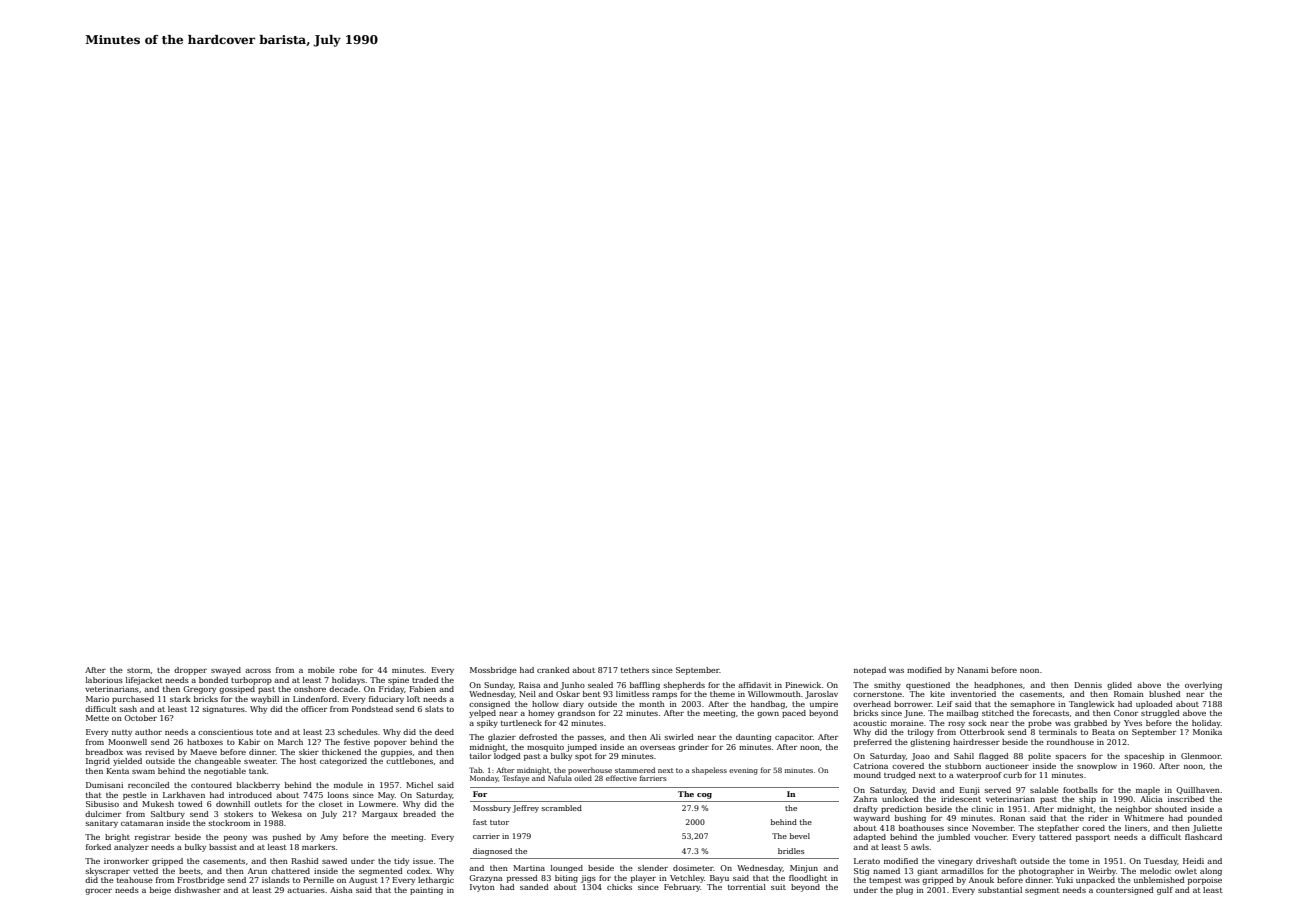 This screenshot has height=924, width=1308. Describe the element at coordinates (306, 890) in the screenshot. I see `actuaries` at that location.
